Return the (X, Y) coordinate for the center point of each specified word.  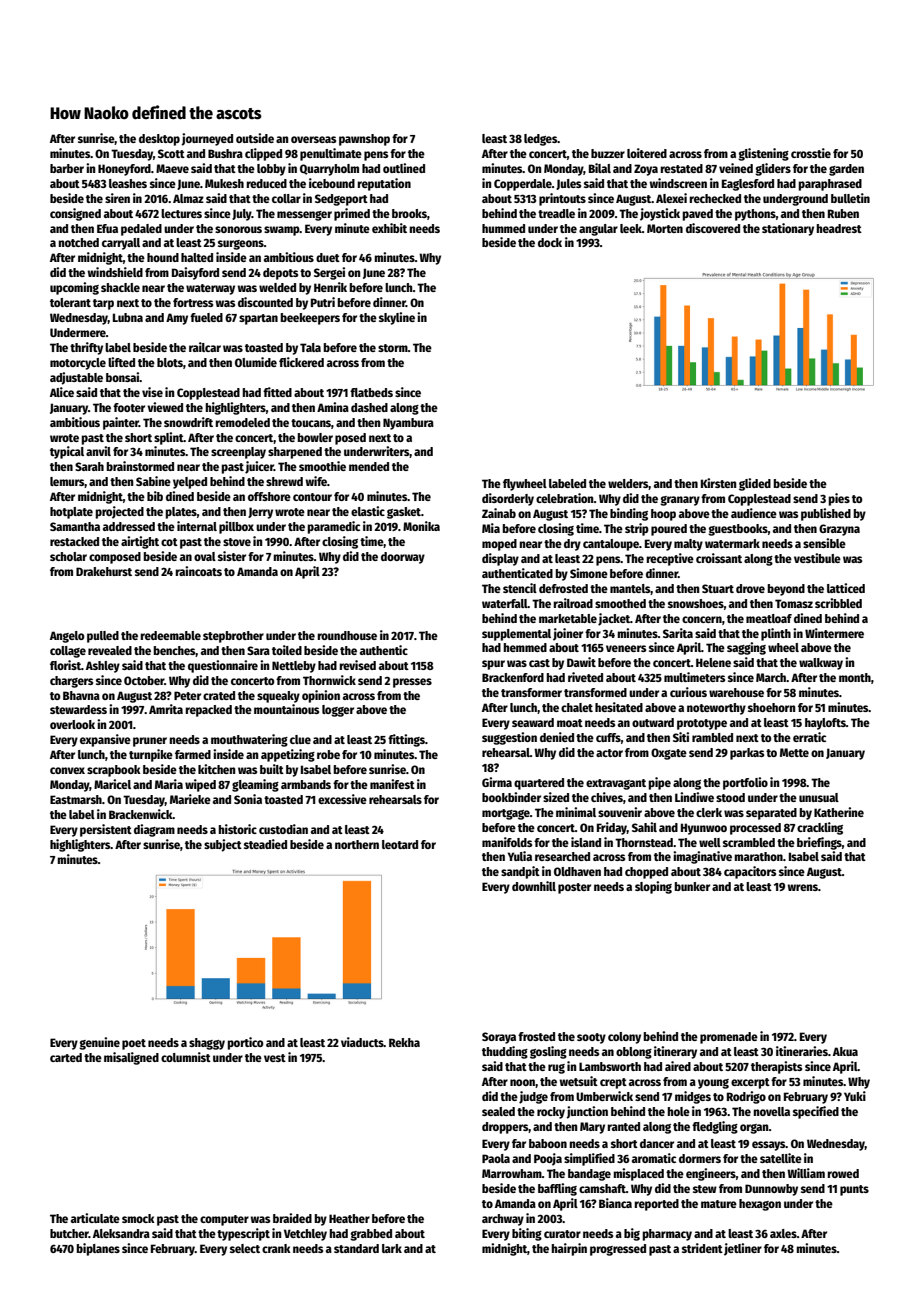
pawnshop (364, 140)
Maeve (172, 168)
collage (68, 652)
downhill (534, 886)
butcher (69, 1233)
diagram (154, 830)
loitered (647, 153)
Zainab (499, 513)
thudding (505, 1052)
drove (750, 588)
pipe (659, 783)
